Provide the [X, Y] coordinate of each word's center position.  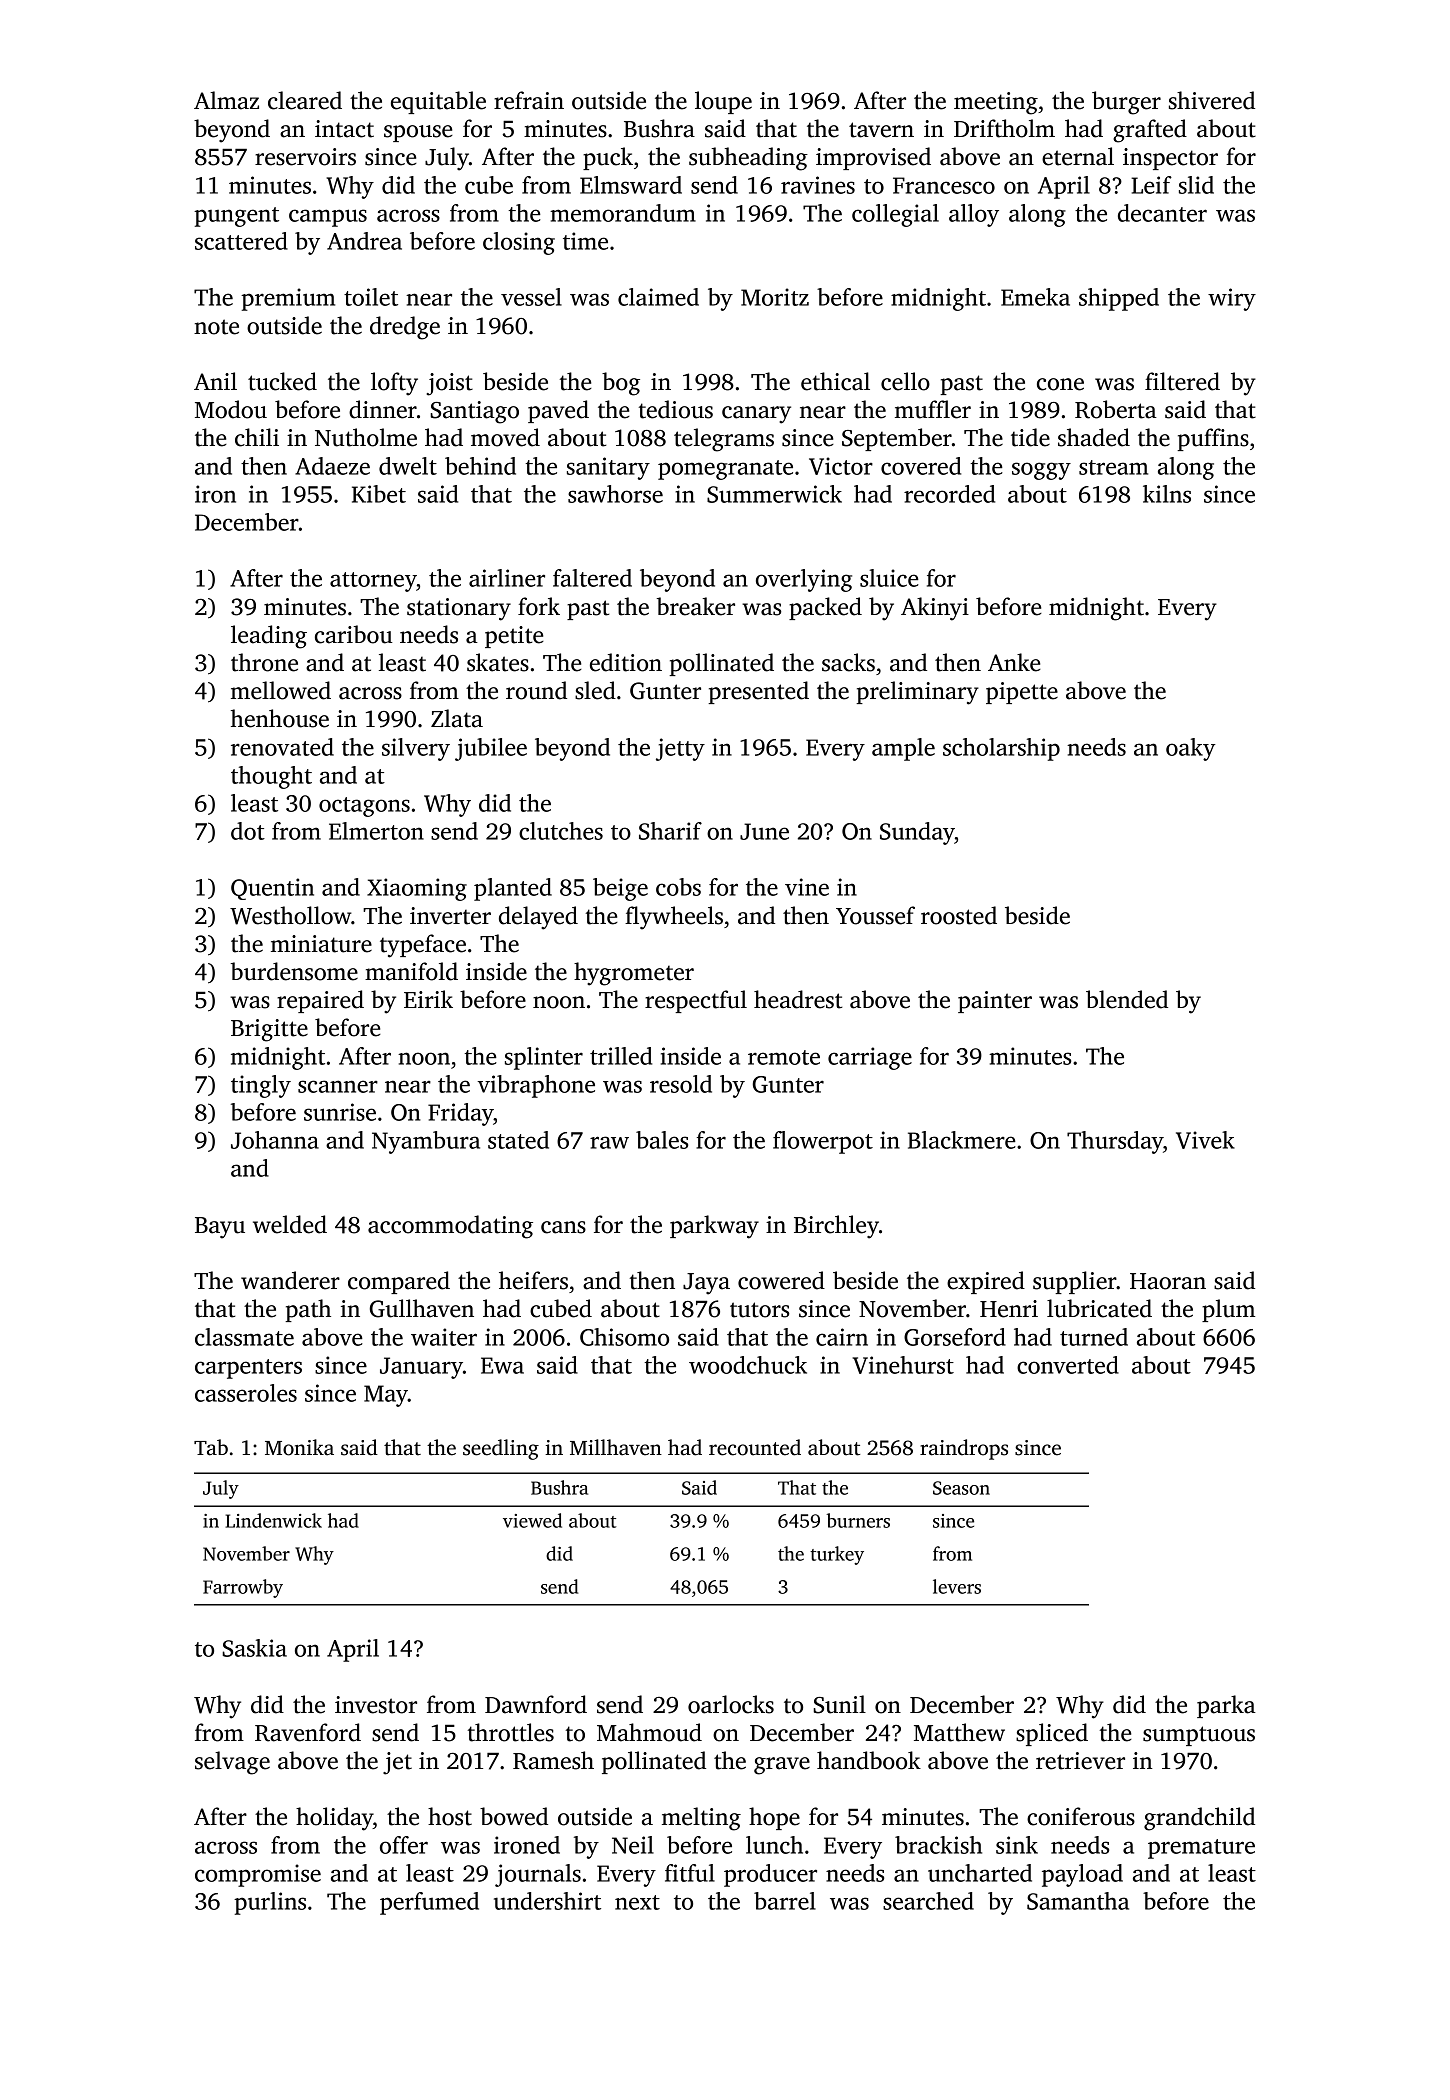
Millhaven [616, 1447]
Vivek [1205, 1140]
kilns [1167, 494]
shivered [1212, 100]
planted [513, 889]
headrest [798, 999]
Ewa [502, 1365]
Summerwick [774, 494]
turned [1094, 1337]
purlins [270, 1903]
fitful [690, 1873]
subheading [748, 159]
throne [264, 662]
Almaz [226, 100]
